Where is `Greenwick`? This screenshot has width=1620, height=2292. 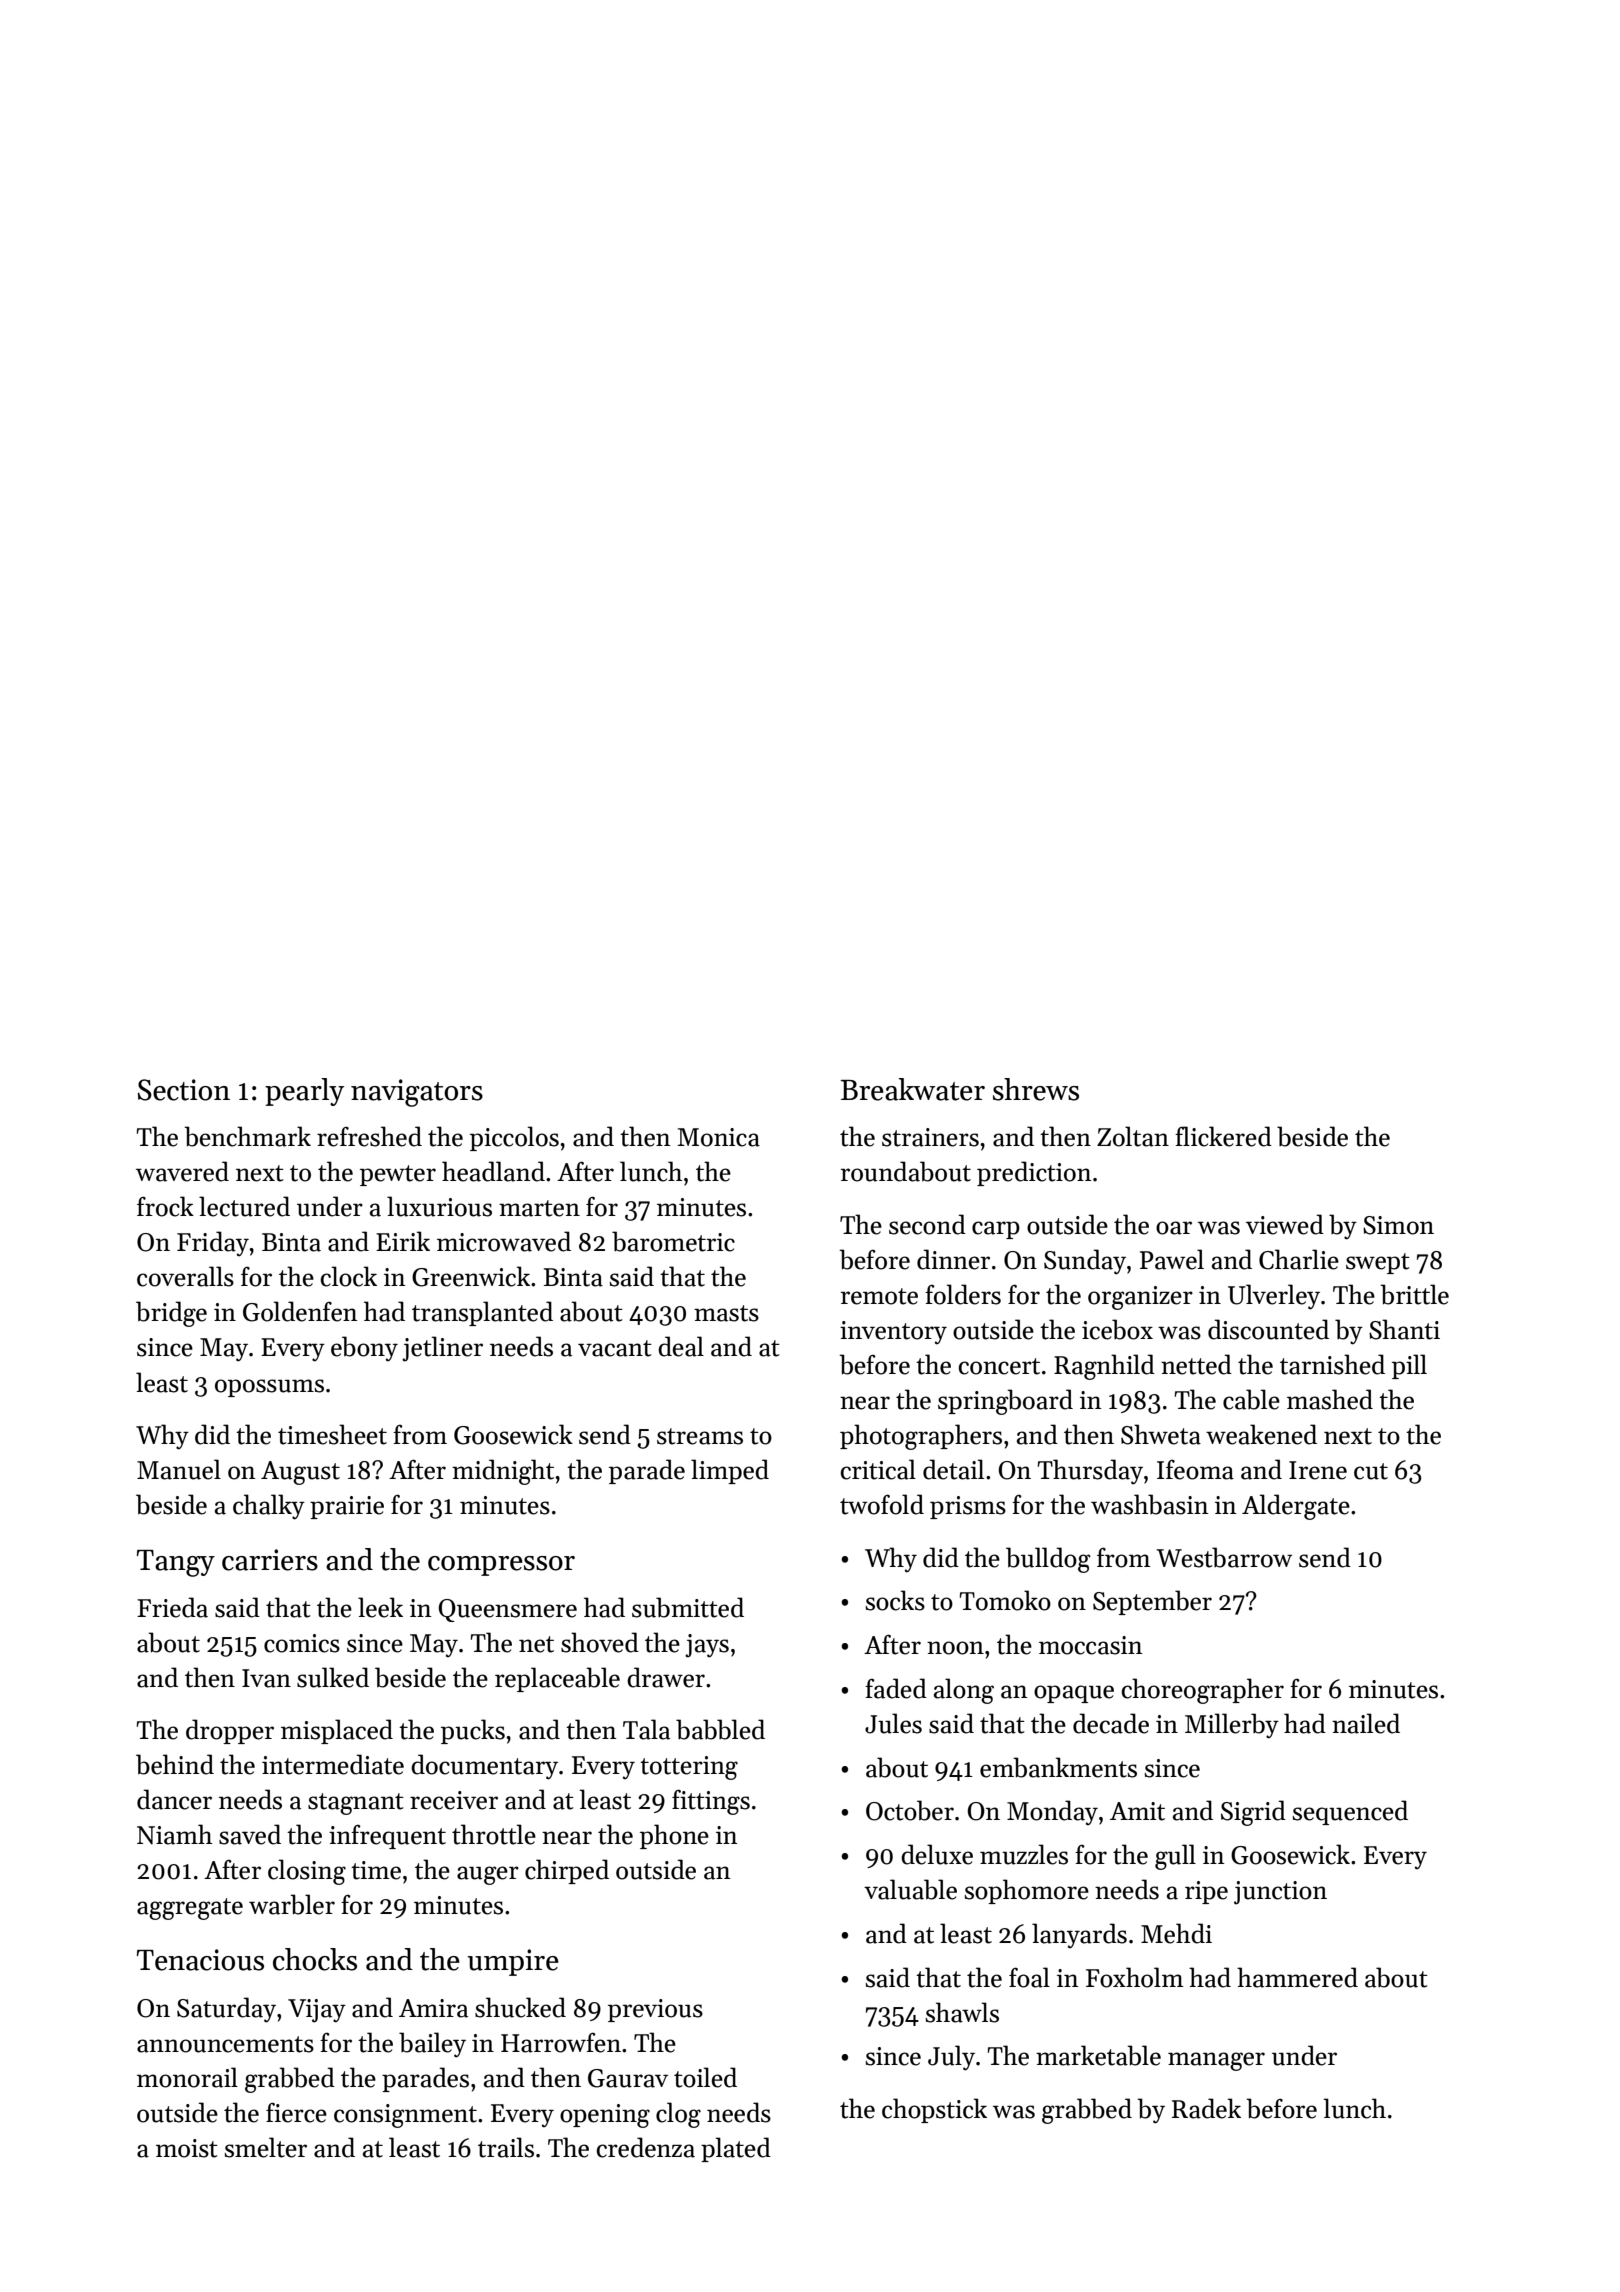 Greenwick is located at coordinates (471, 1276).
